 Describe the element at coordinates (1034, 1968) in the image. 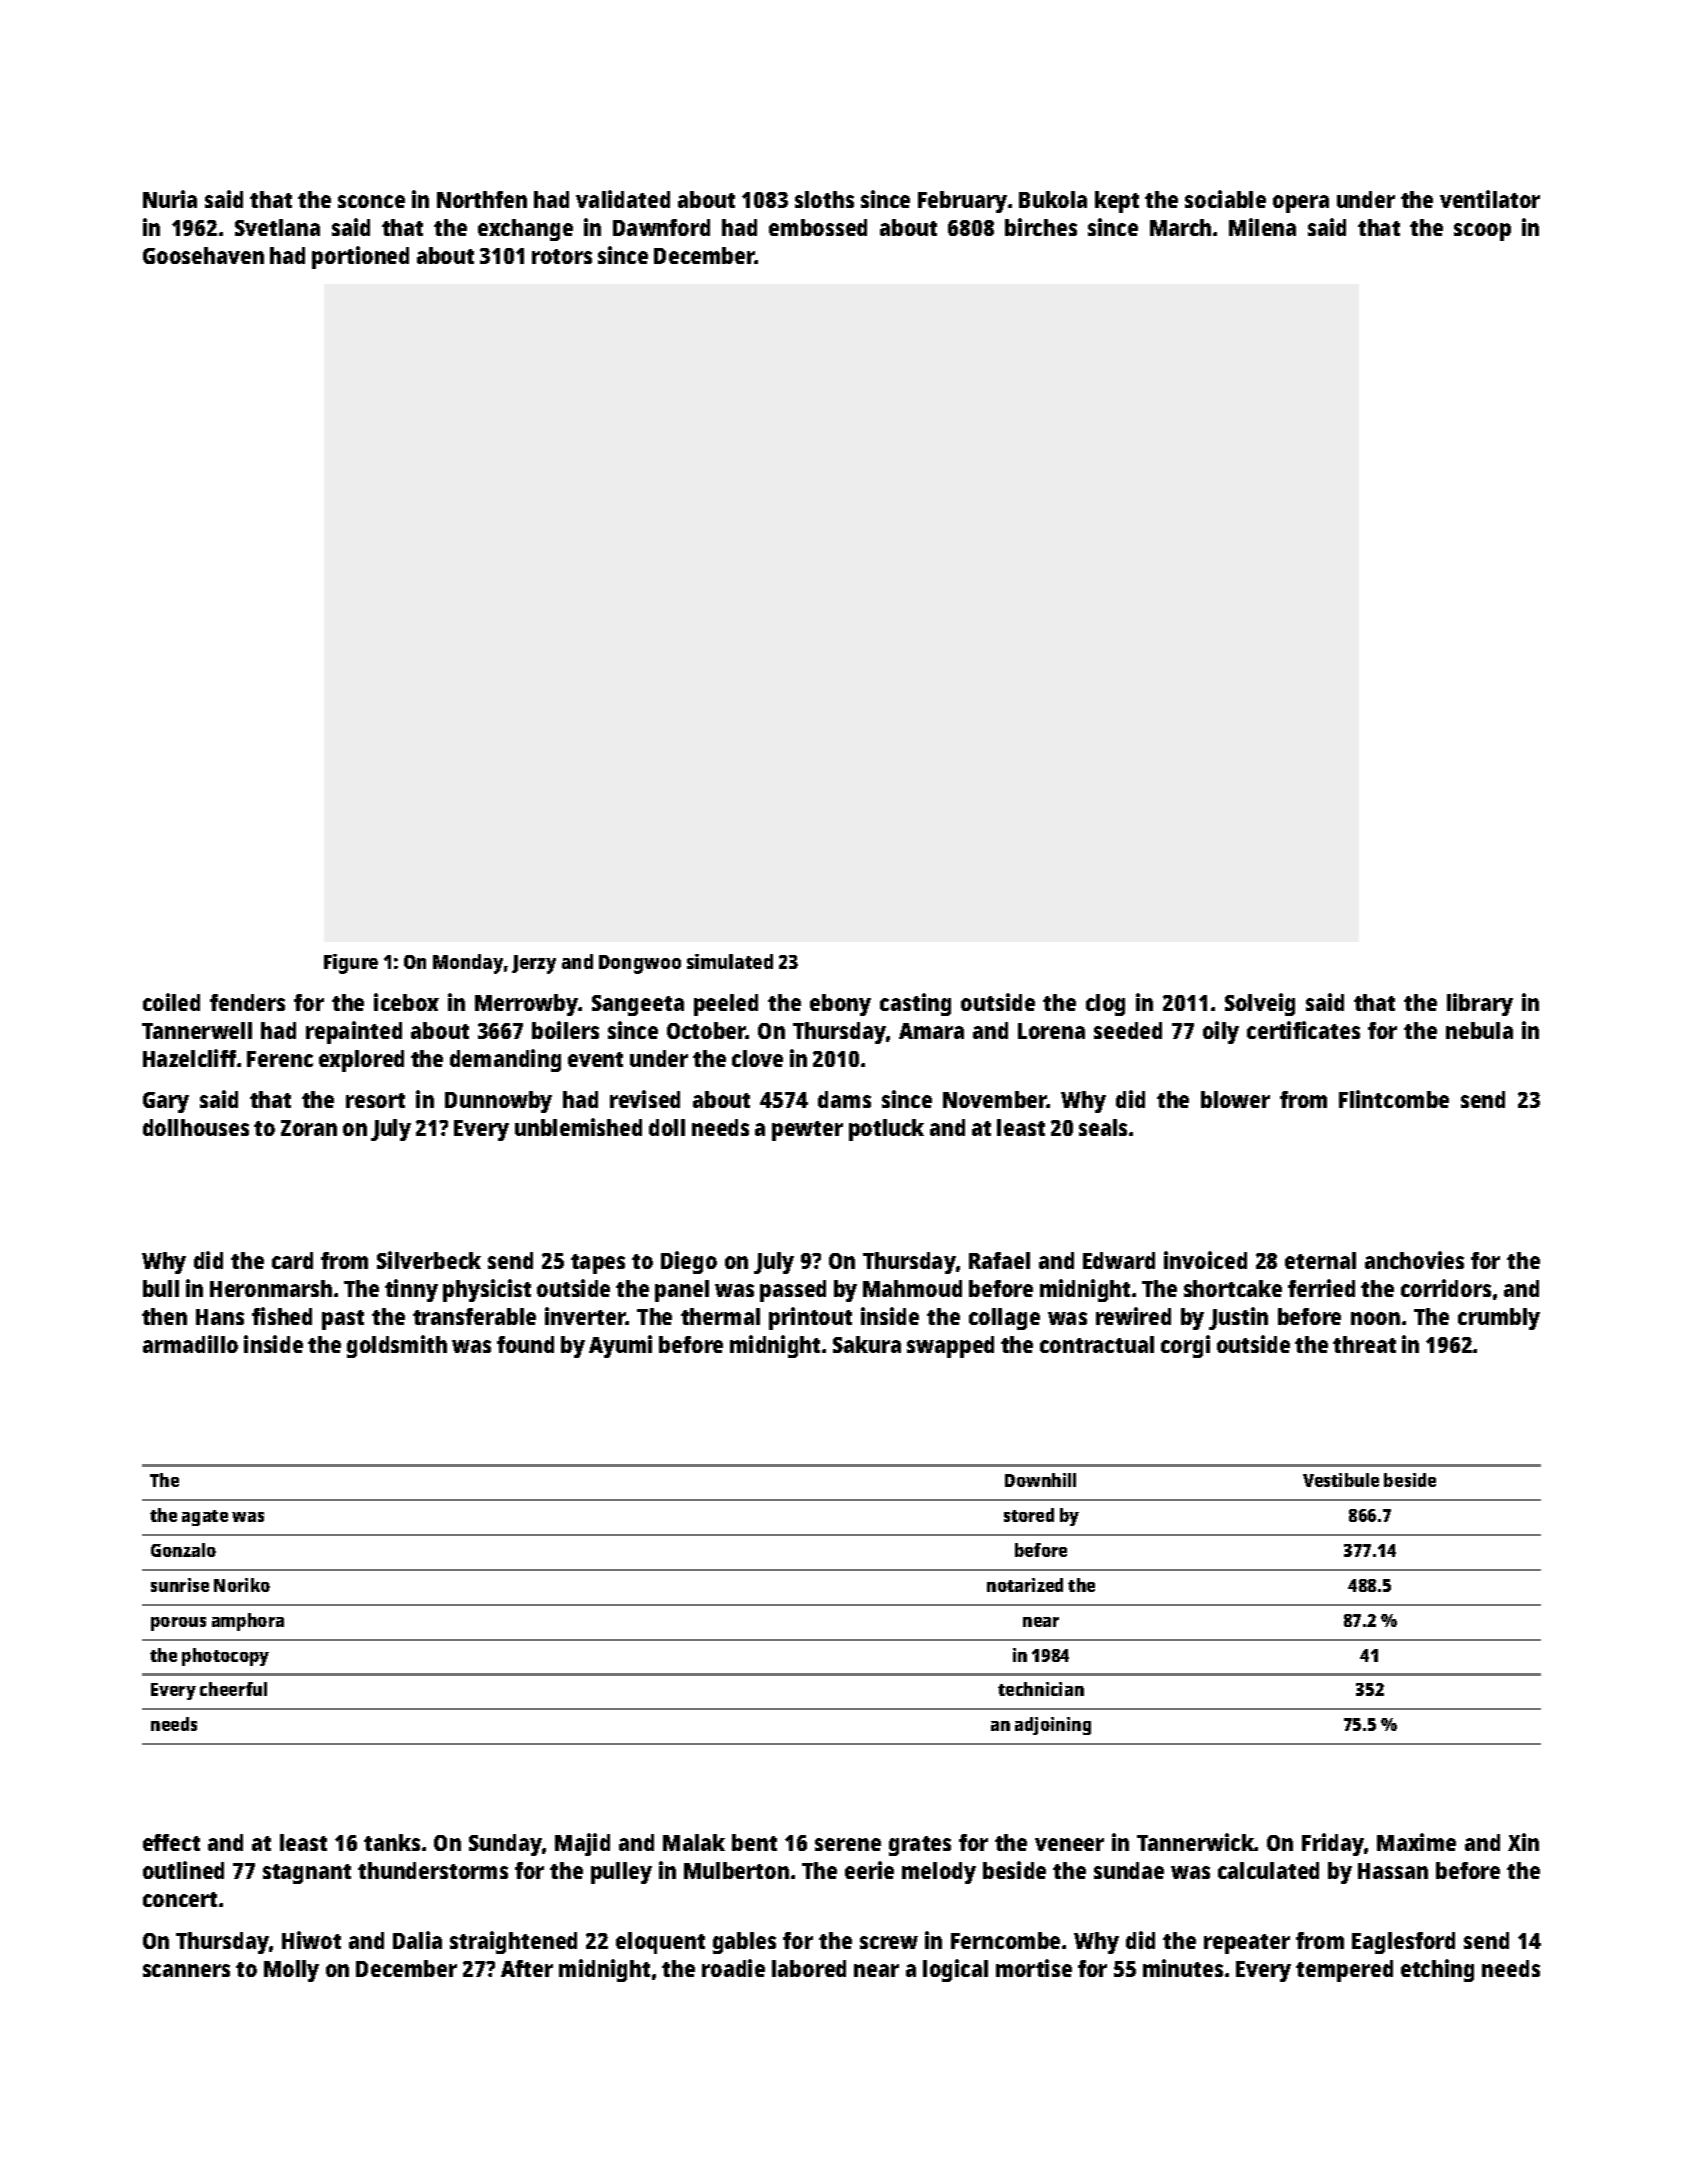

I see `mortise` at that location.
